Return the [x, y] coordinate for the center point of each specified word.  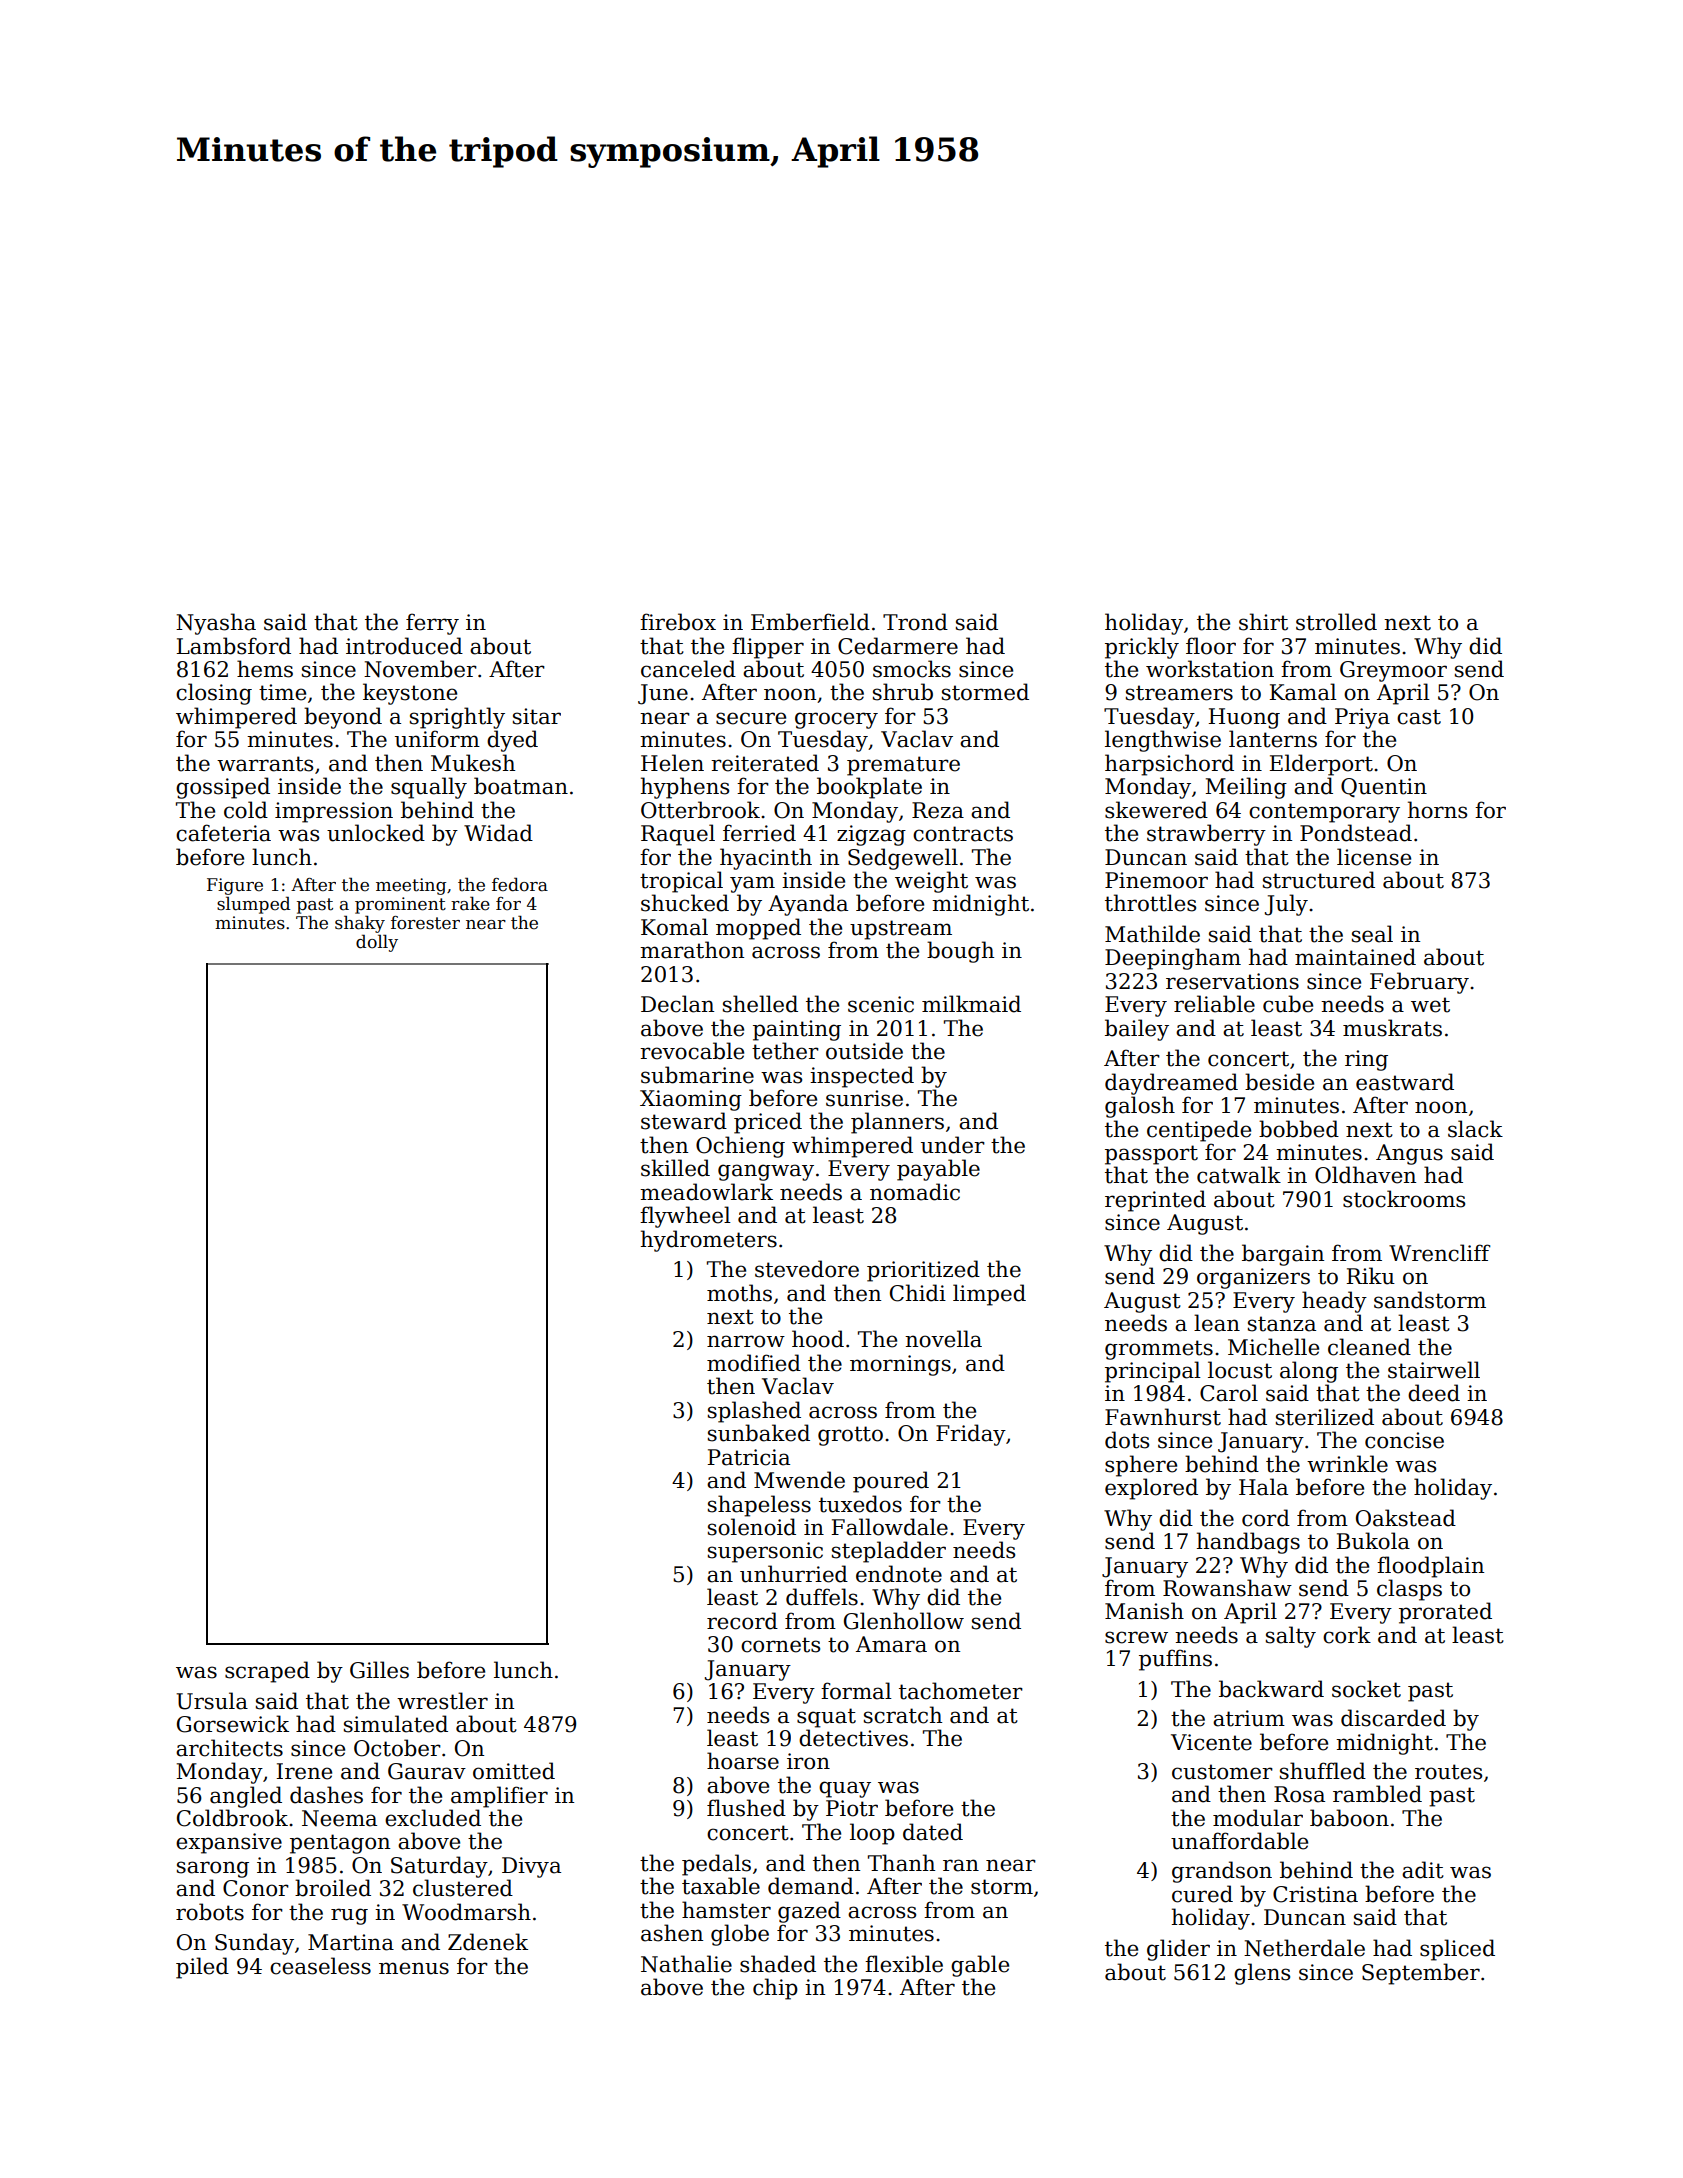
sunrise [864, 1098]
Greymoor [1393, 671]
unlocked [376, 833]
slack [1475, 1129]
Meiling [1246, 788]
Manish [1144, 1611]
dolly [377, 943]
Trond [915, 622]
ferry [432, 624]
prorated [1445, 1613]
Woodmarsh [466, 1912]
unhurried [794, 1574]
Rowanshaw [1227, 1588]
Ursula [212, 1701]
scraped [267, 1672]
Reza [938, 810]
